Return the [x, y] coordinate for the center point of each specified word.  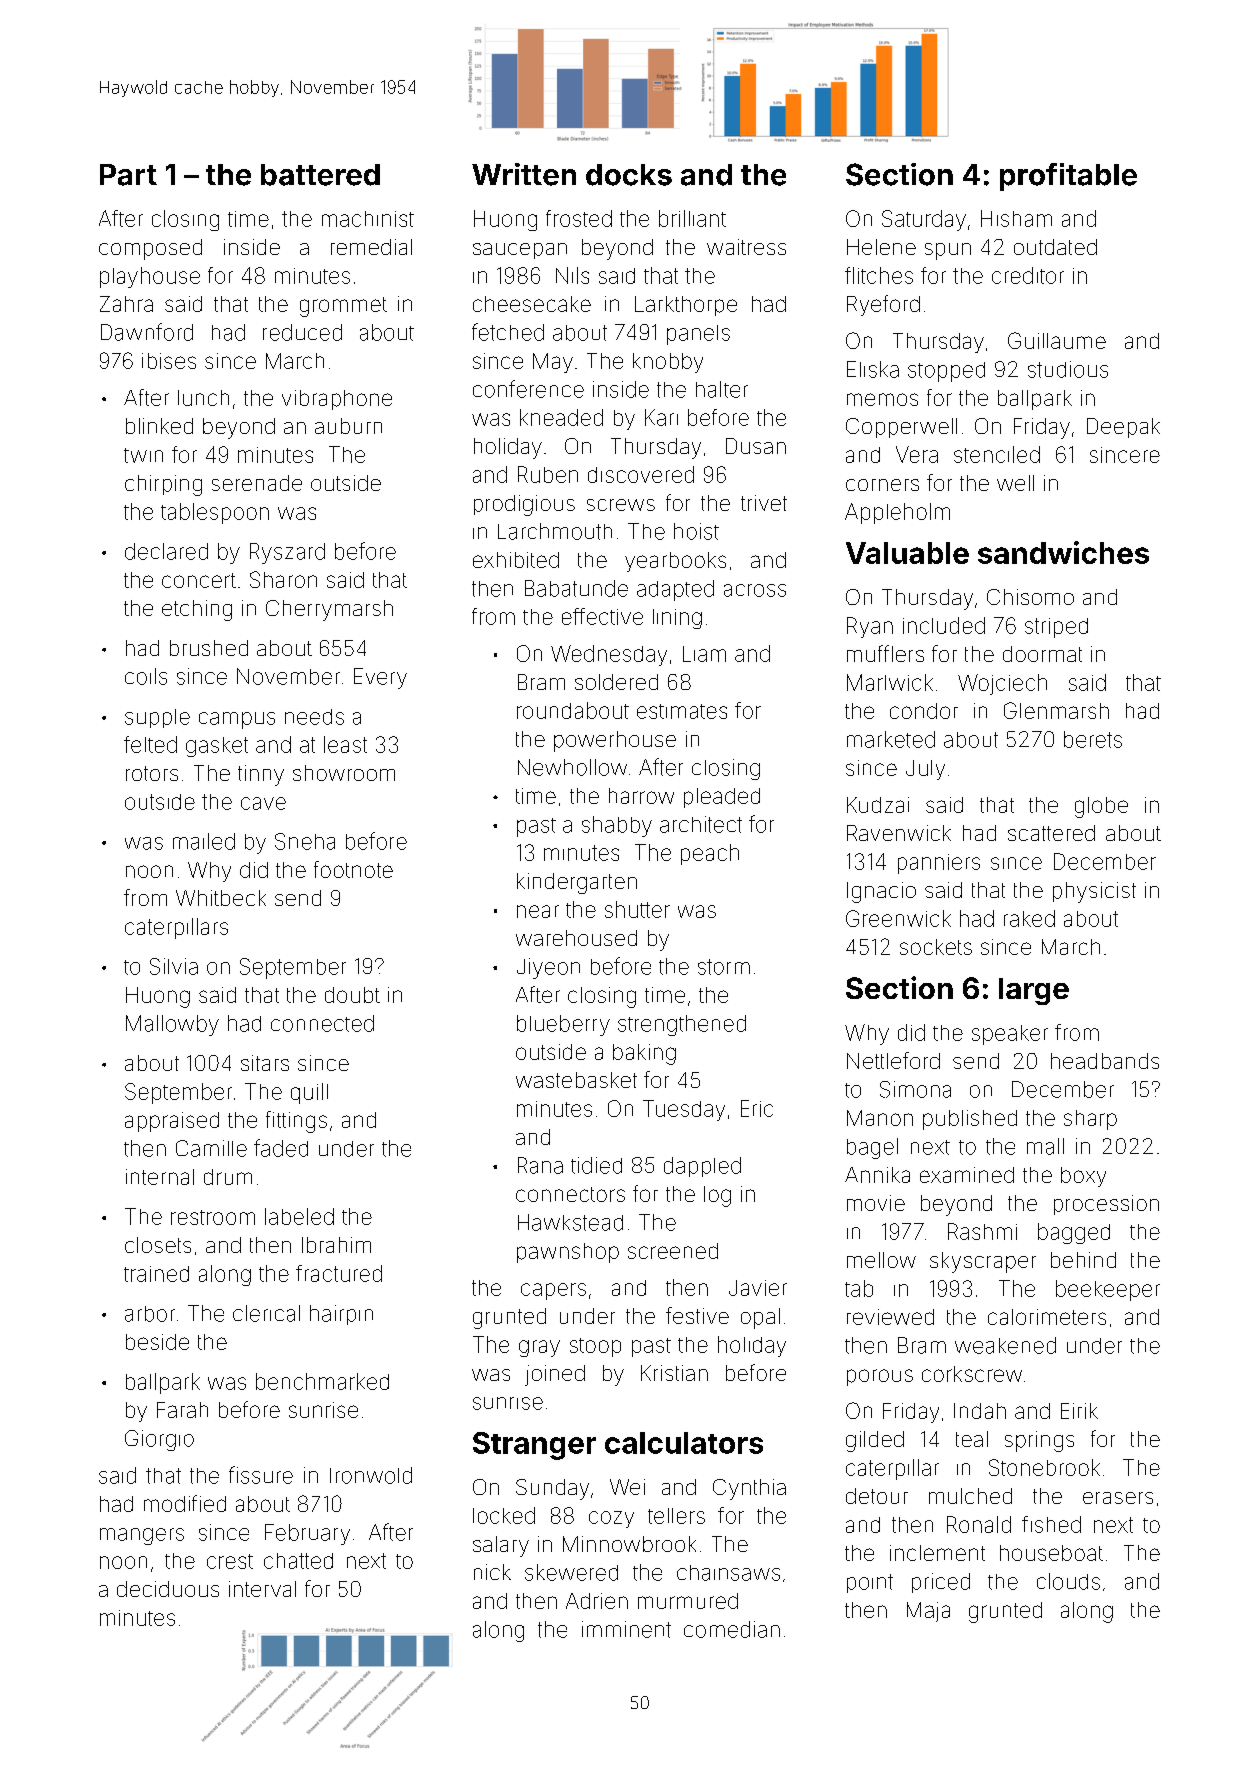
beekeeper [1108, 1290]
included [944, 625]
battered [320, 175]
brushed [209, 648]
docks [629, 175]
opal [760, 1318]
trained [156, 1274]
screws [621, 505]
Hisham [1016, 218]
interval [262, 1589]
